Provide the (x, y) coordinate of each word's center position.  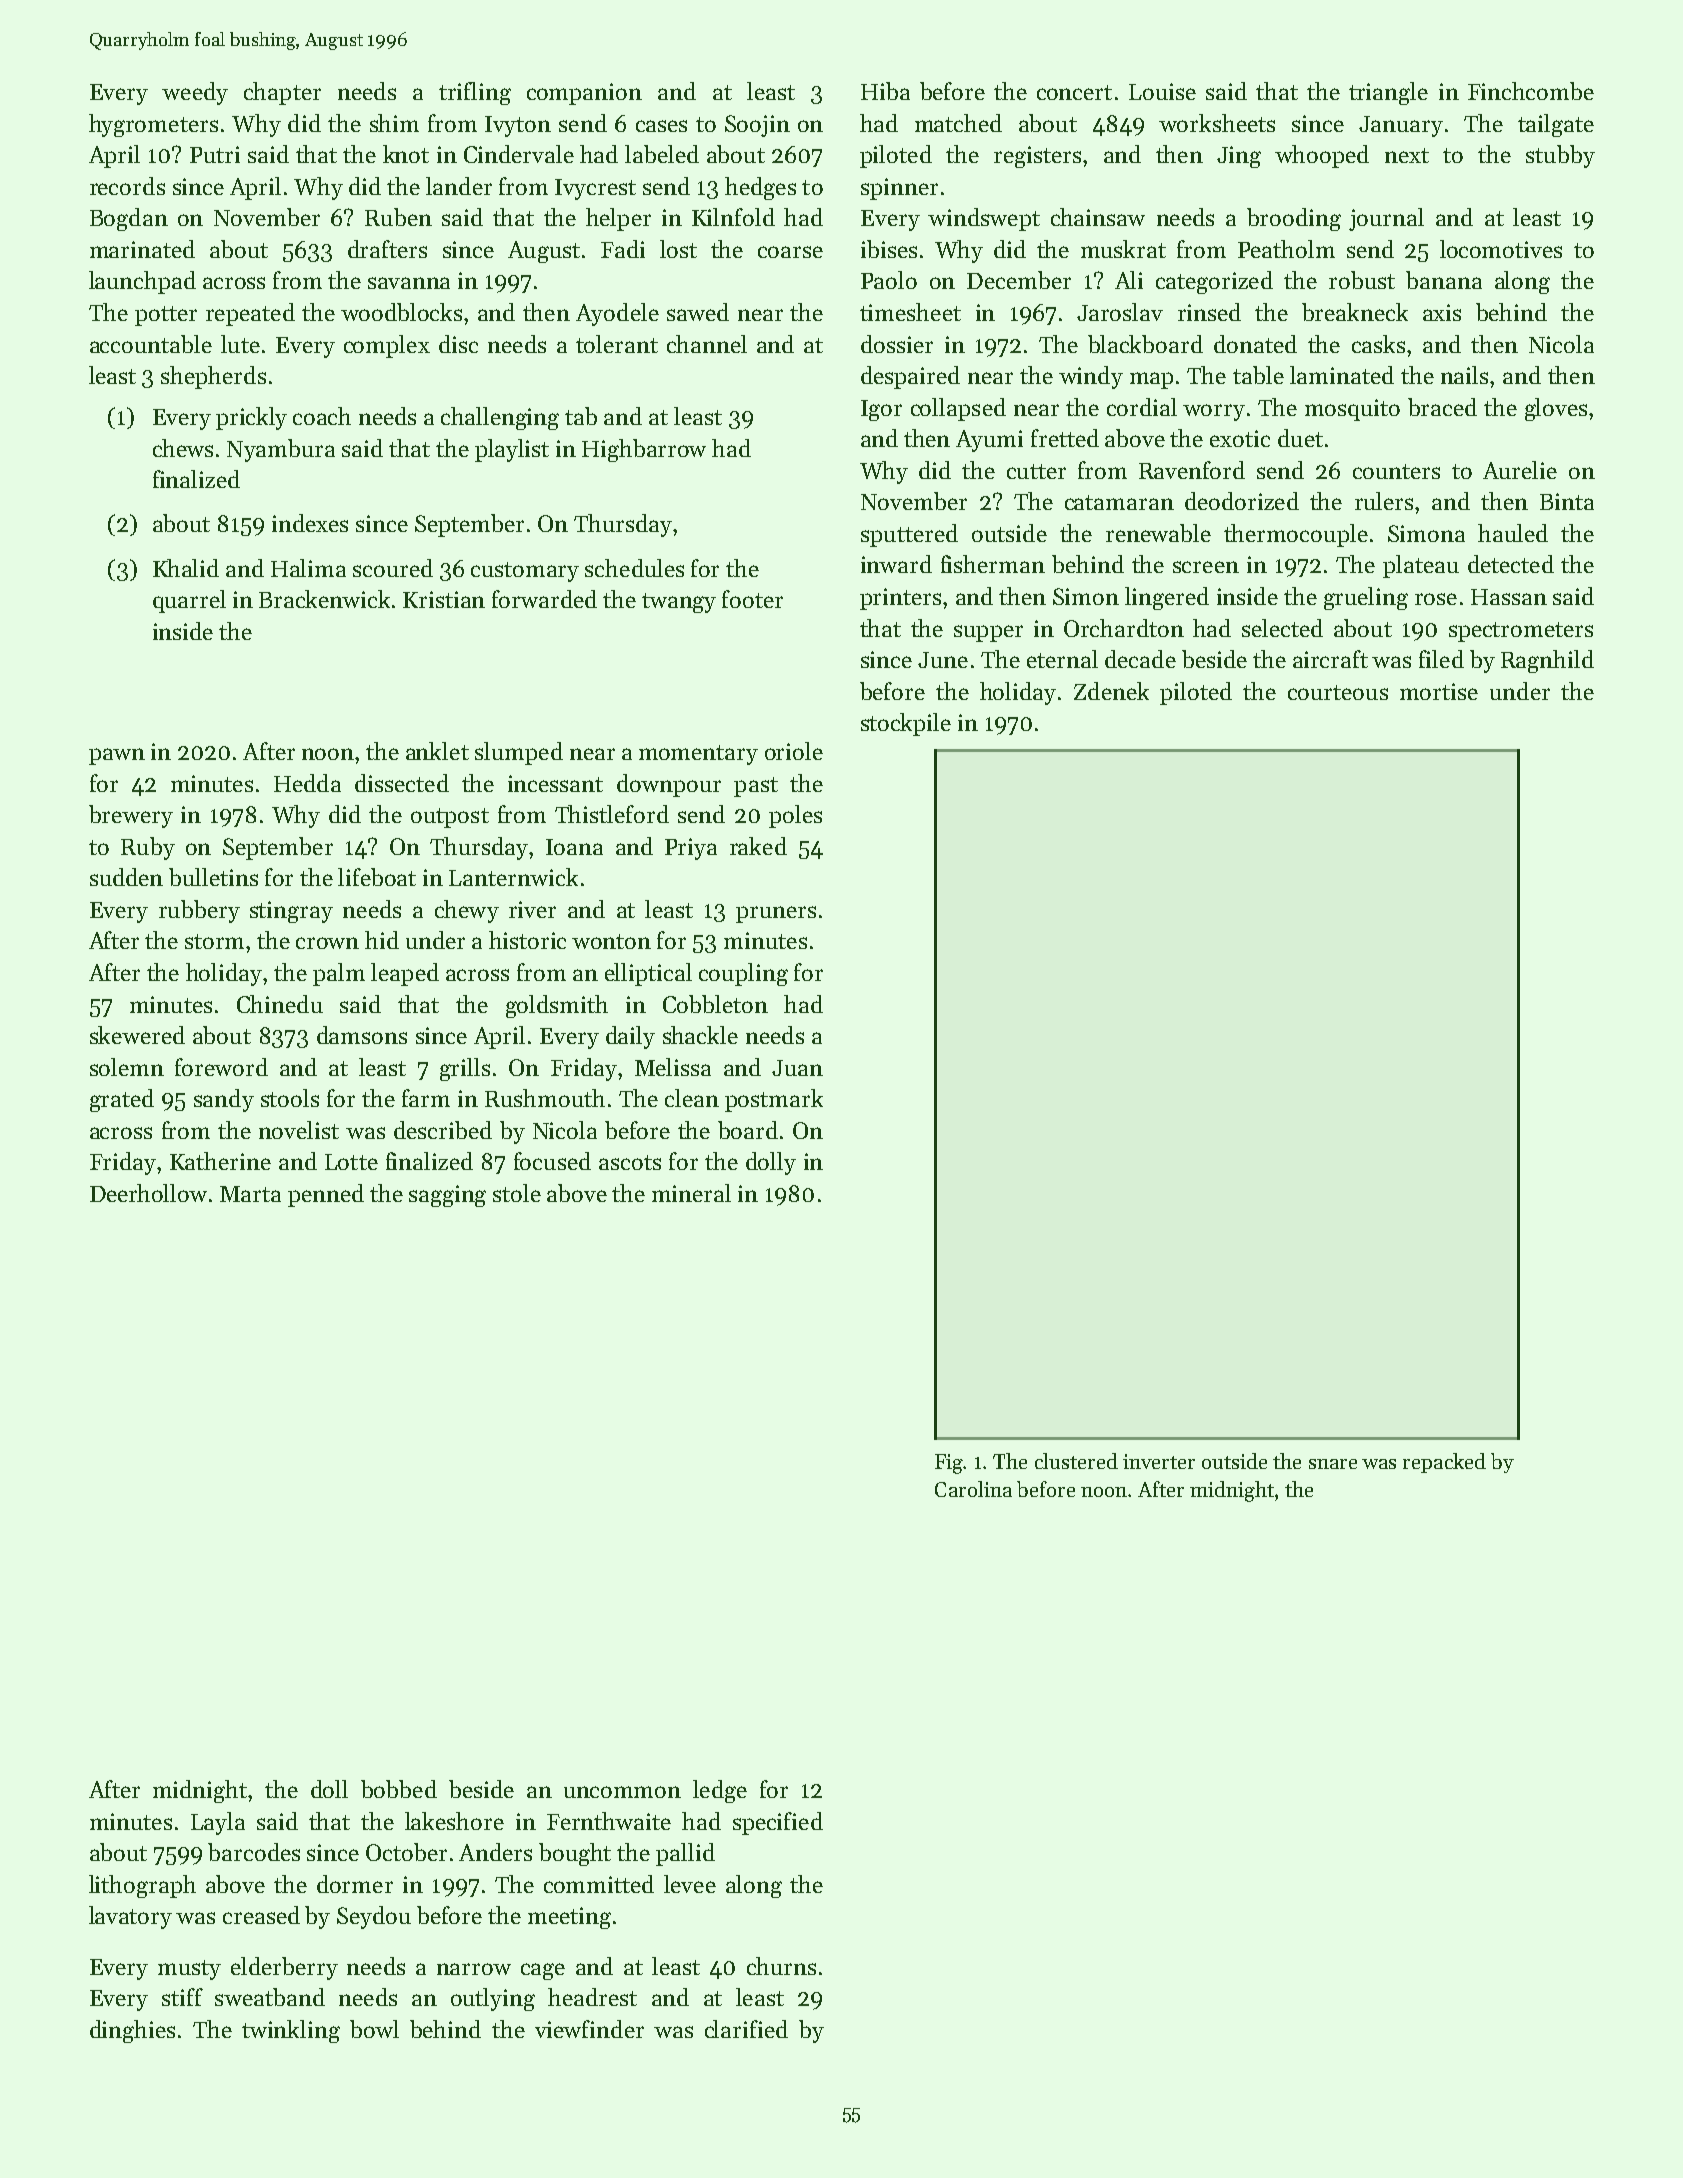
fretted (1065, 438)
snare (1333, 1464)
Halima (308, 568)
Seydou (374, 1917)
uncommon (622, 1792)
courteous (1338, 692)
